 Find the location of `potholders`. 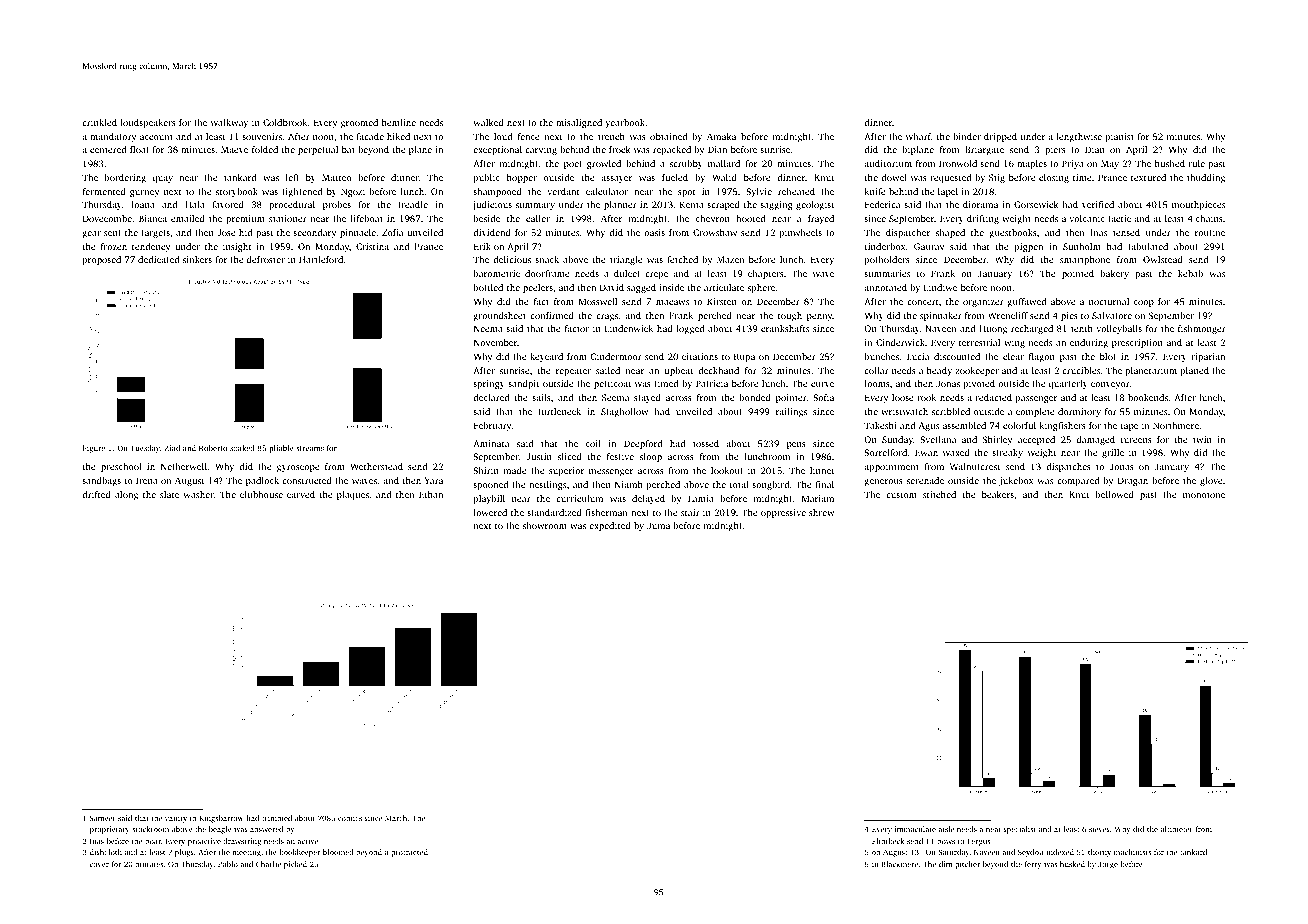

potholders is located at coordinates (887, 260).
